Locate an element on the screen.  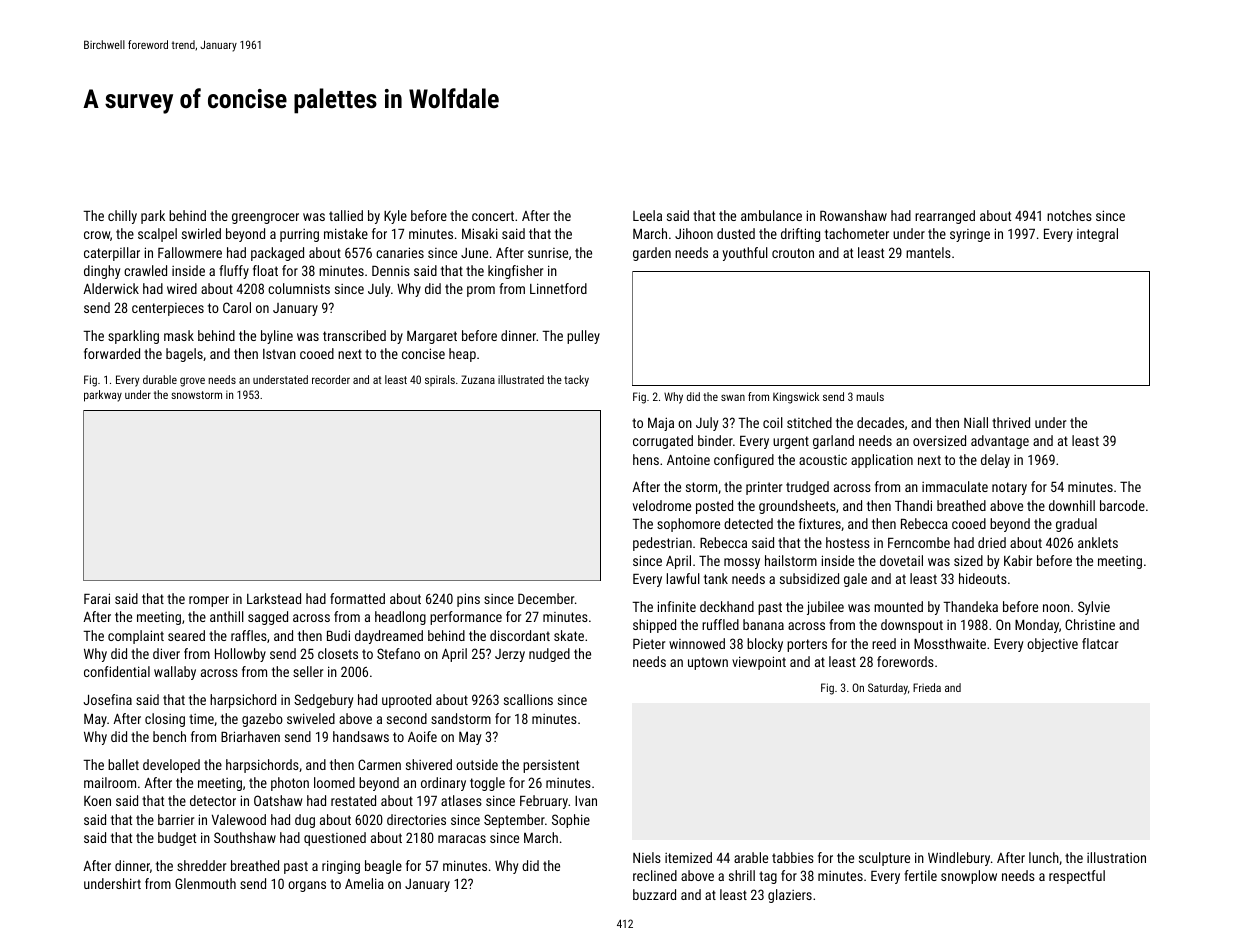
glaziers is located at coordinates (790, 896).
